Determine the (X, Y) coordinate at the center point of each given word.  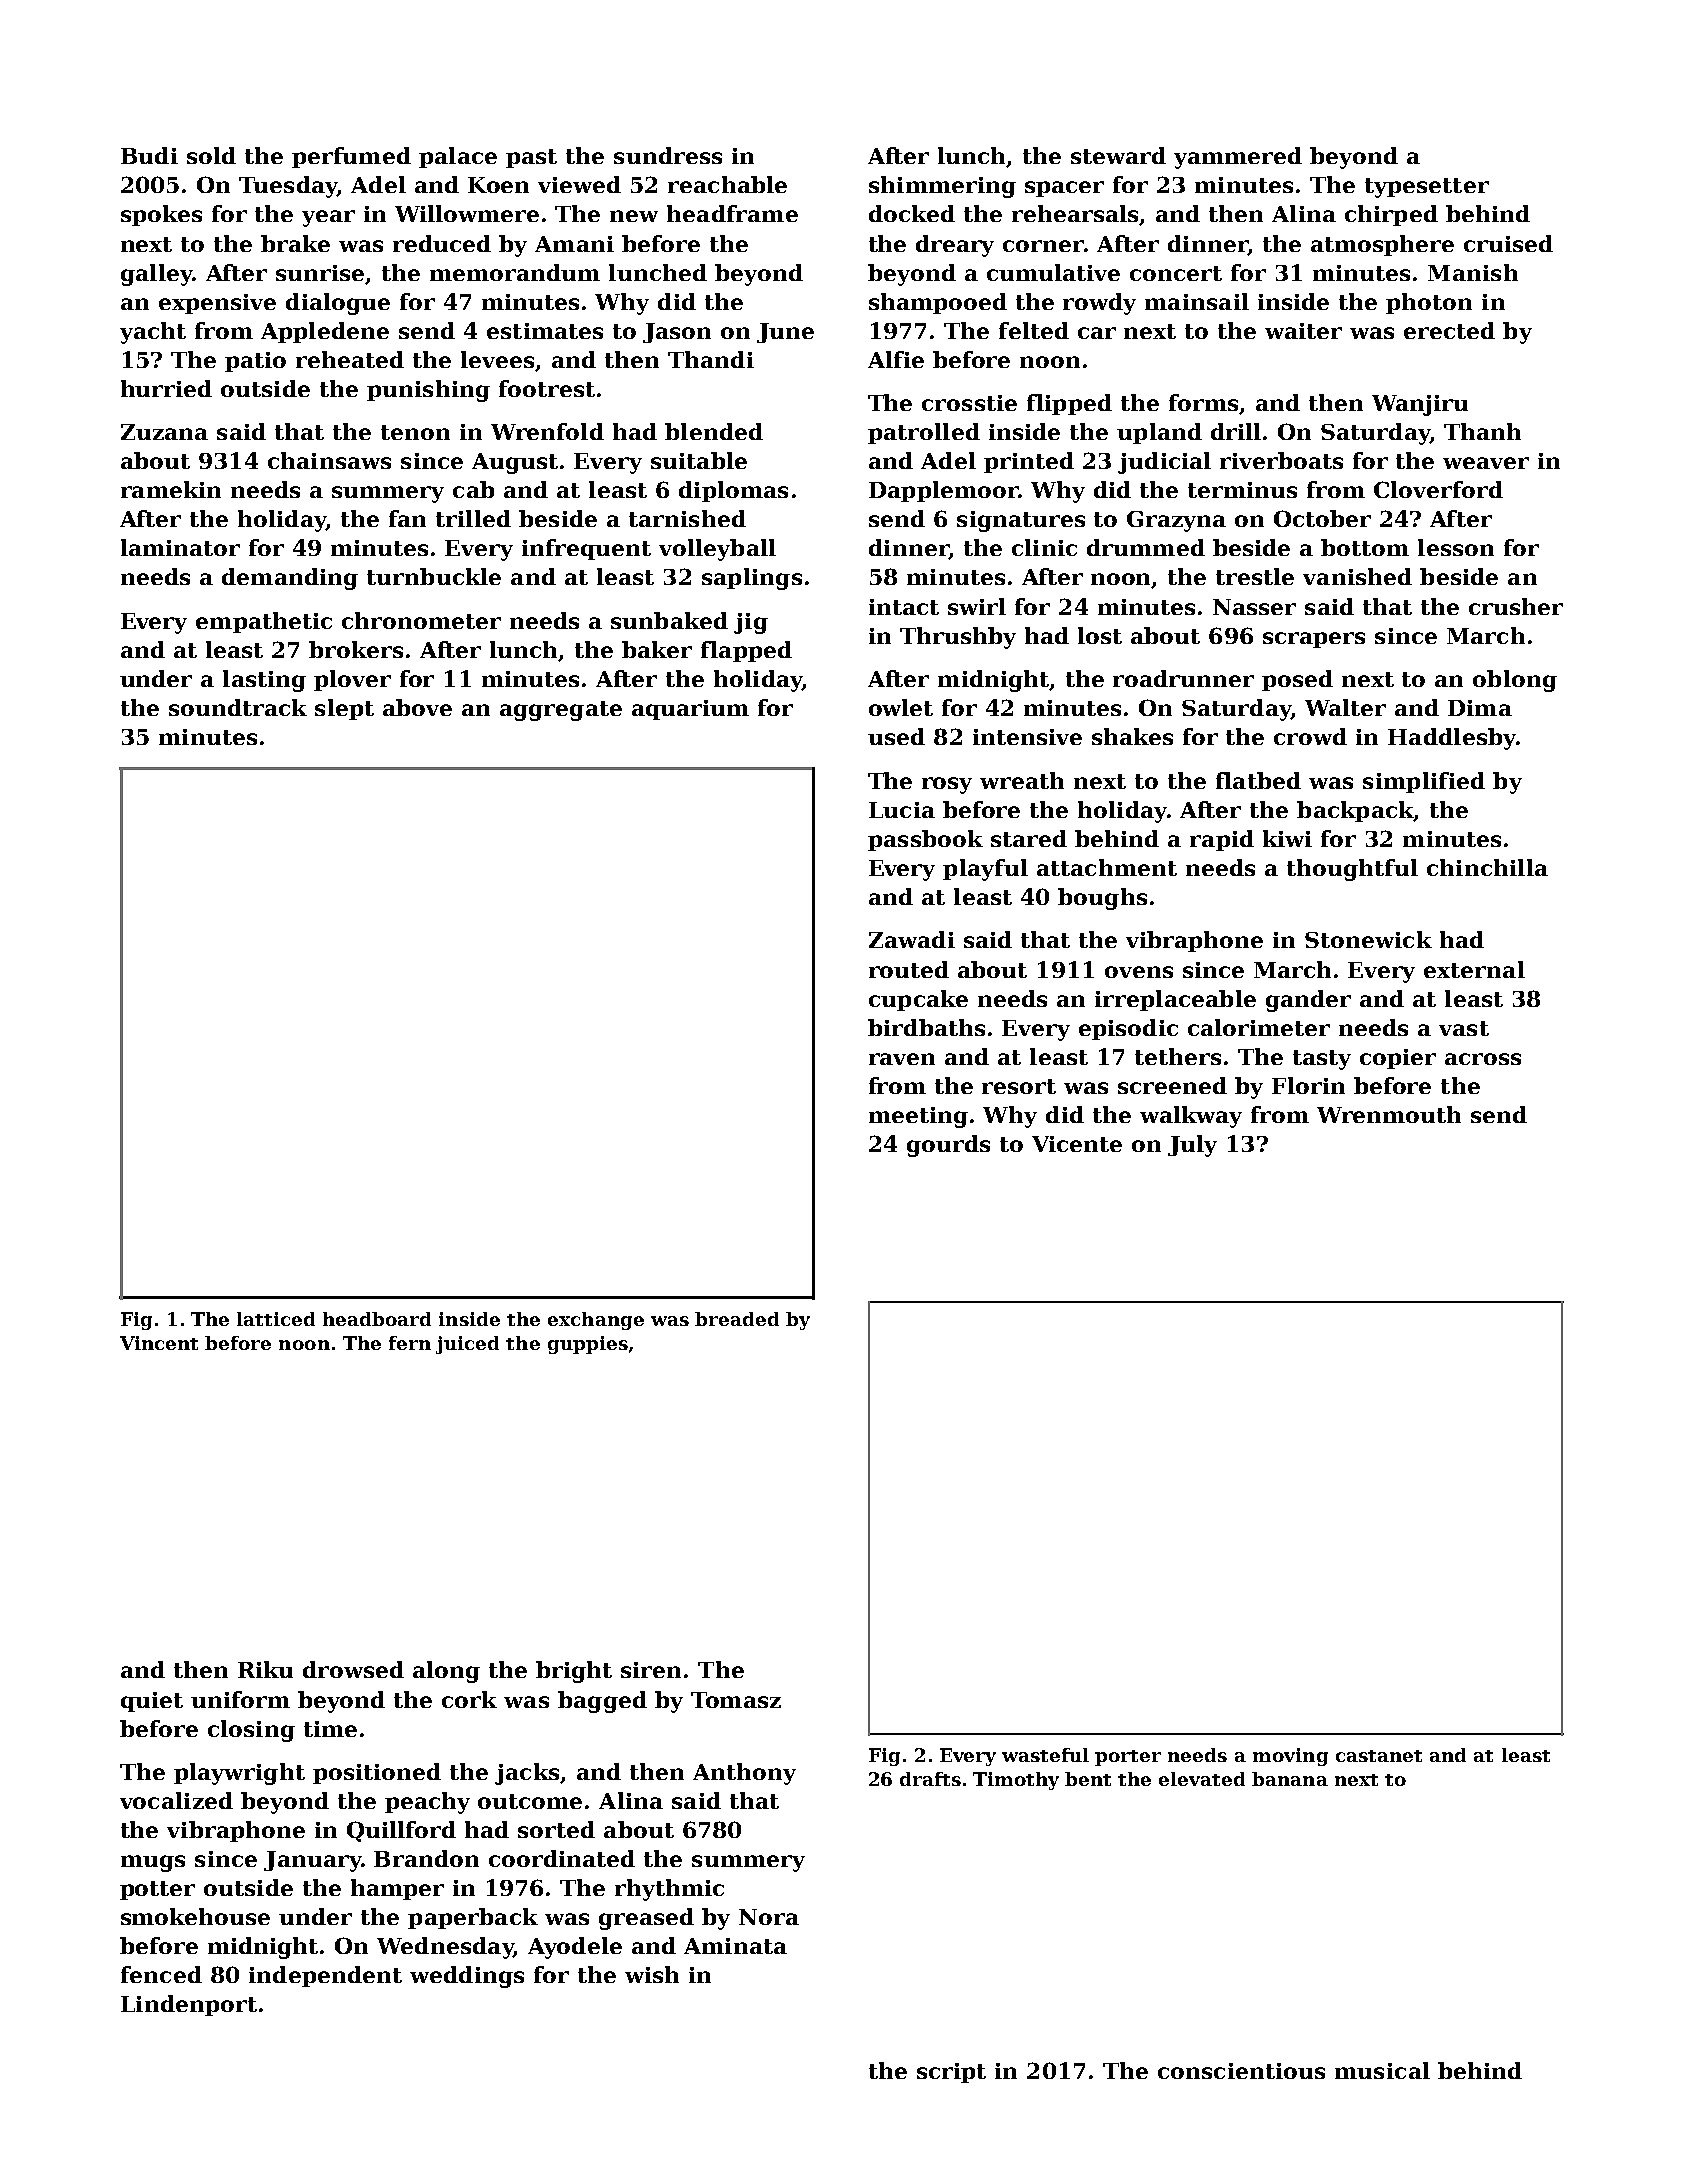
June (785, 333)
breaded (737, 1319)
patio (255, 362)
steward (1118, 155)
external (1474, 969)
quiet (152, 1702)
